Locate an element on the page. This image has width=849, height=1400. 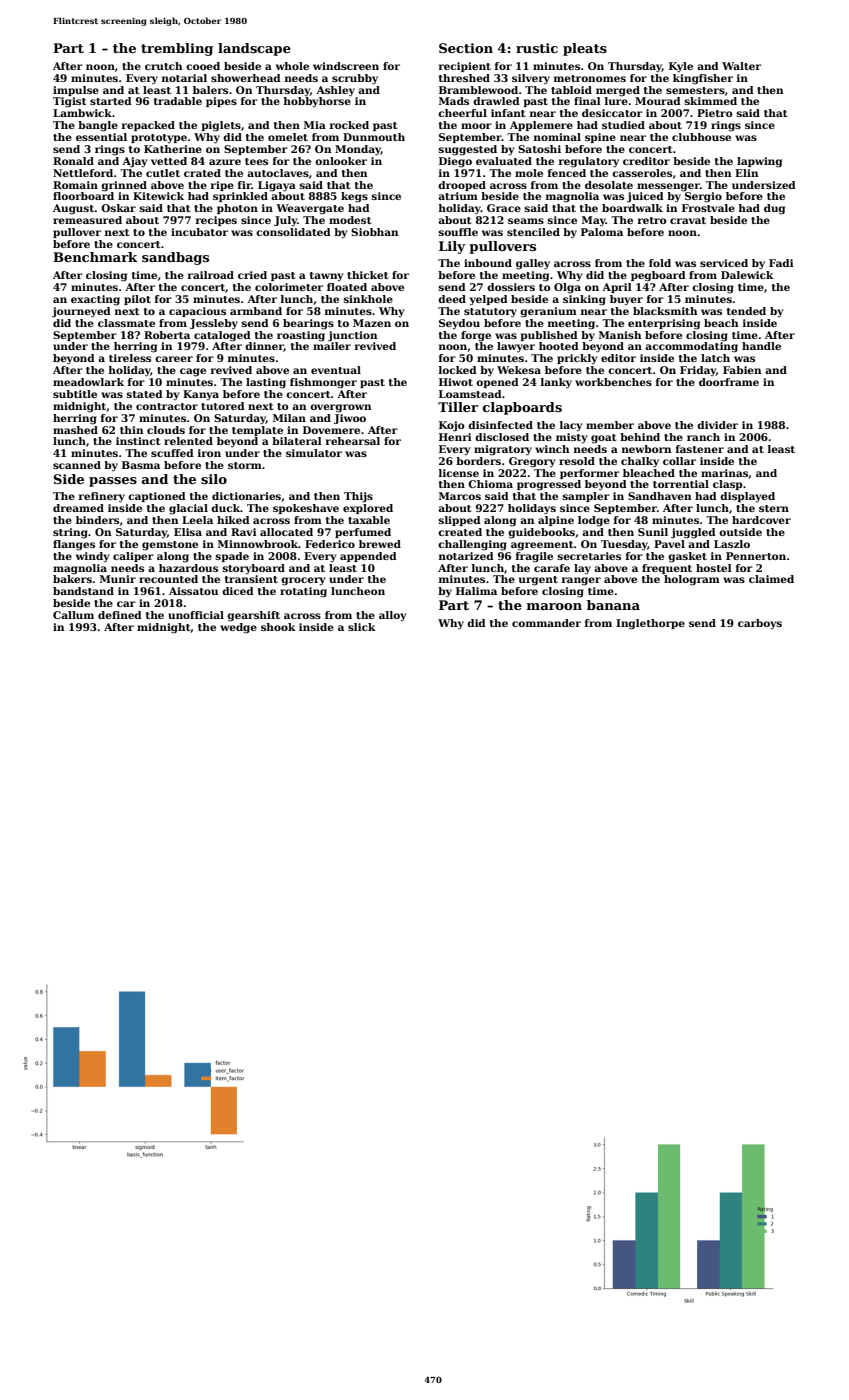
Section is located at coordinates (466, 48).
